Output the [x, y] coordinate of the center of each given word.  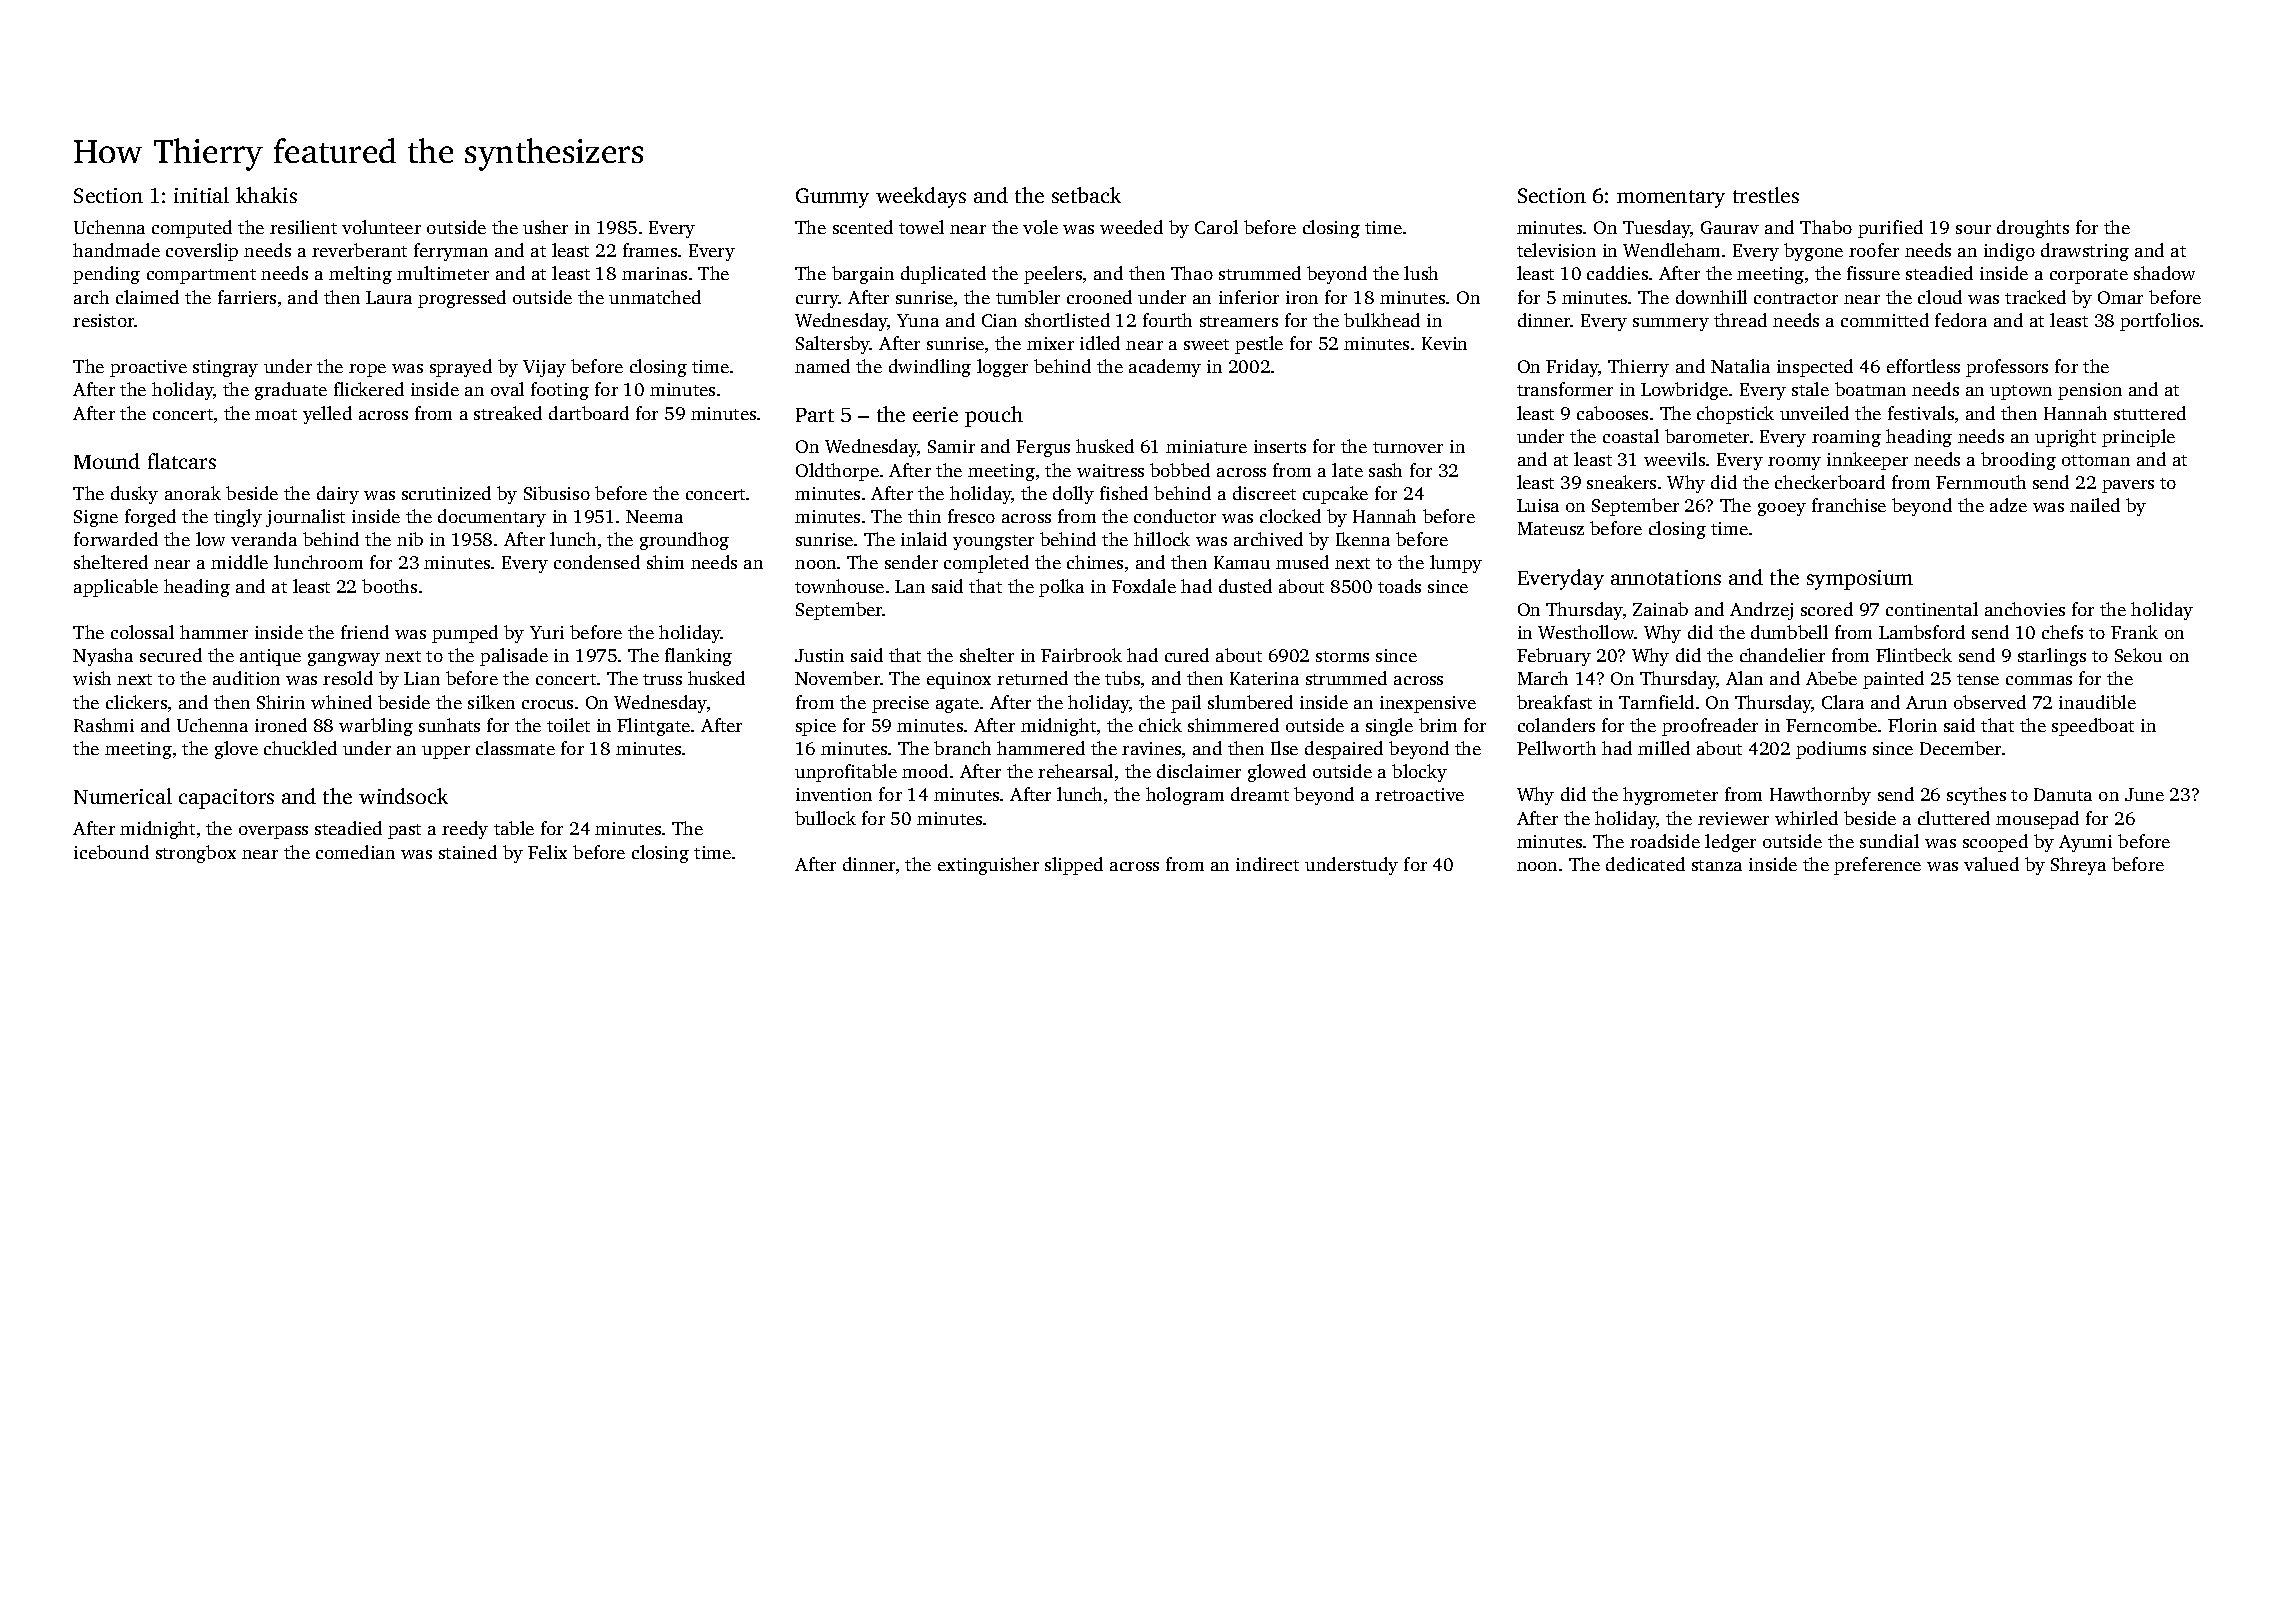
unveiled [1814, 413]
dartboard [589, 413]
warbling [376, 727]
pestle [1259, 345]
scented [863, 227]
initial [201, 195]
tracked [2035, 297]
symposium [1860, 580]
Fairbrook [1081, 655]
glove [236, 750]
